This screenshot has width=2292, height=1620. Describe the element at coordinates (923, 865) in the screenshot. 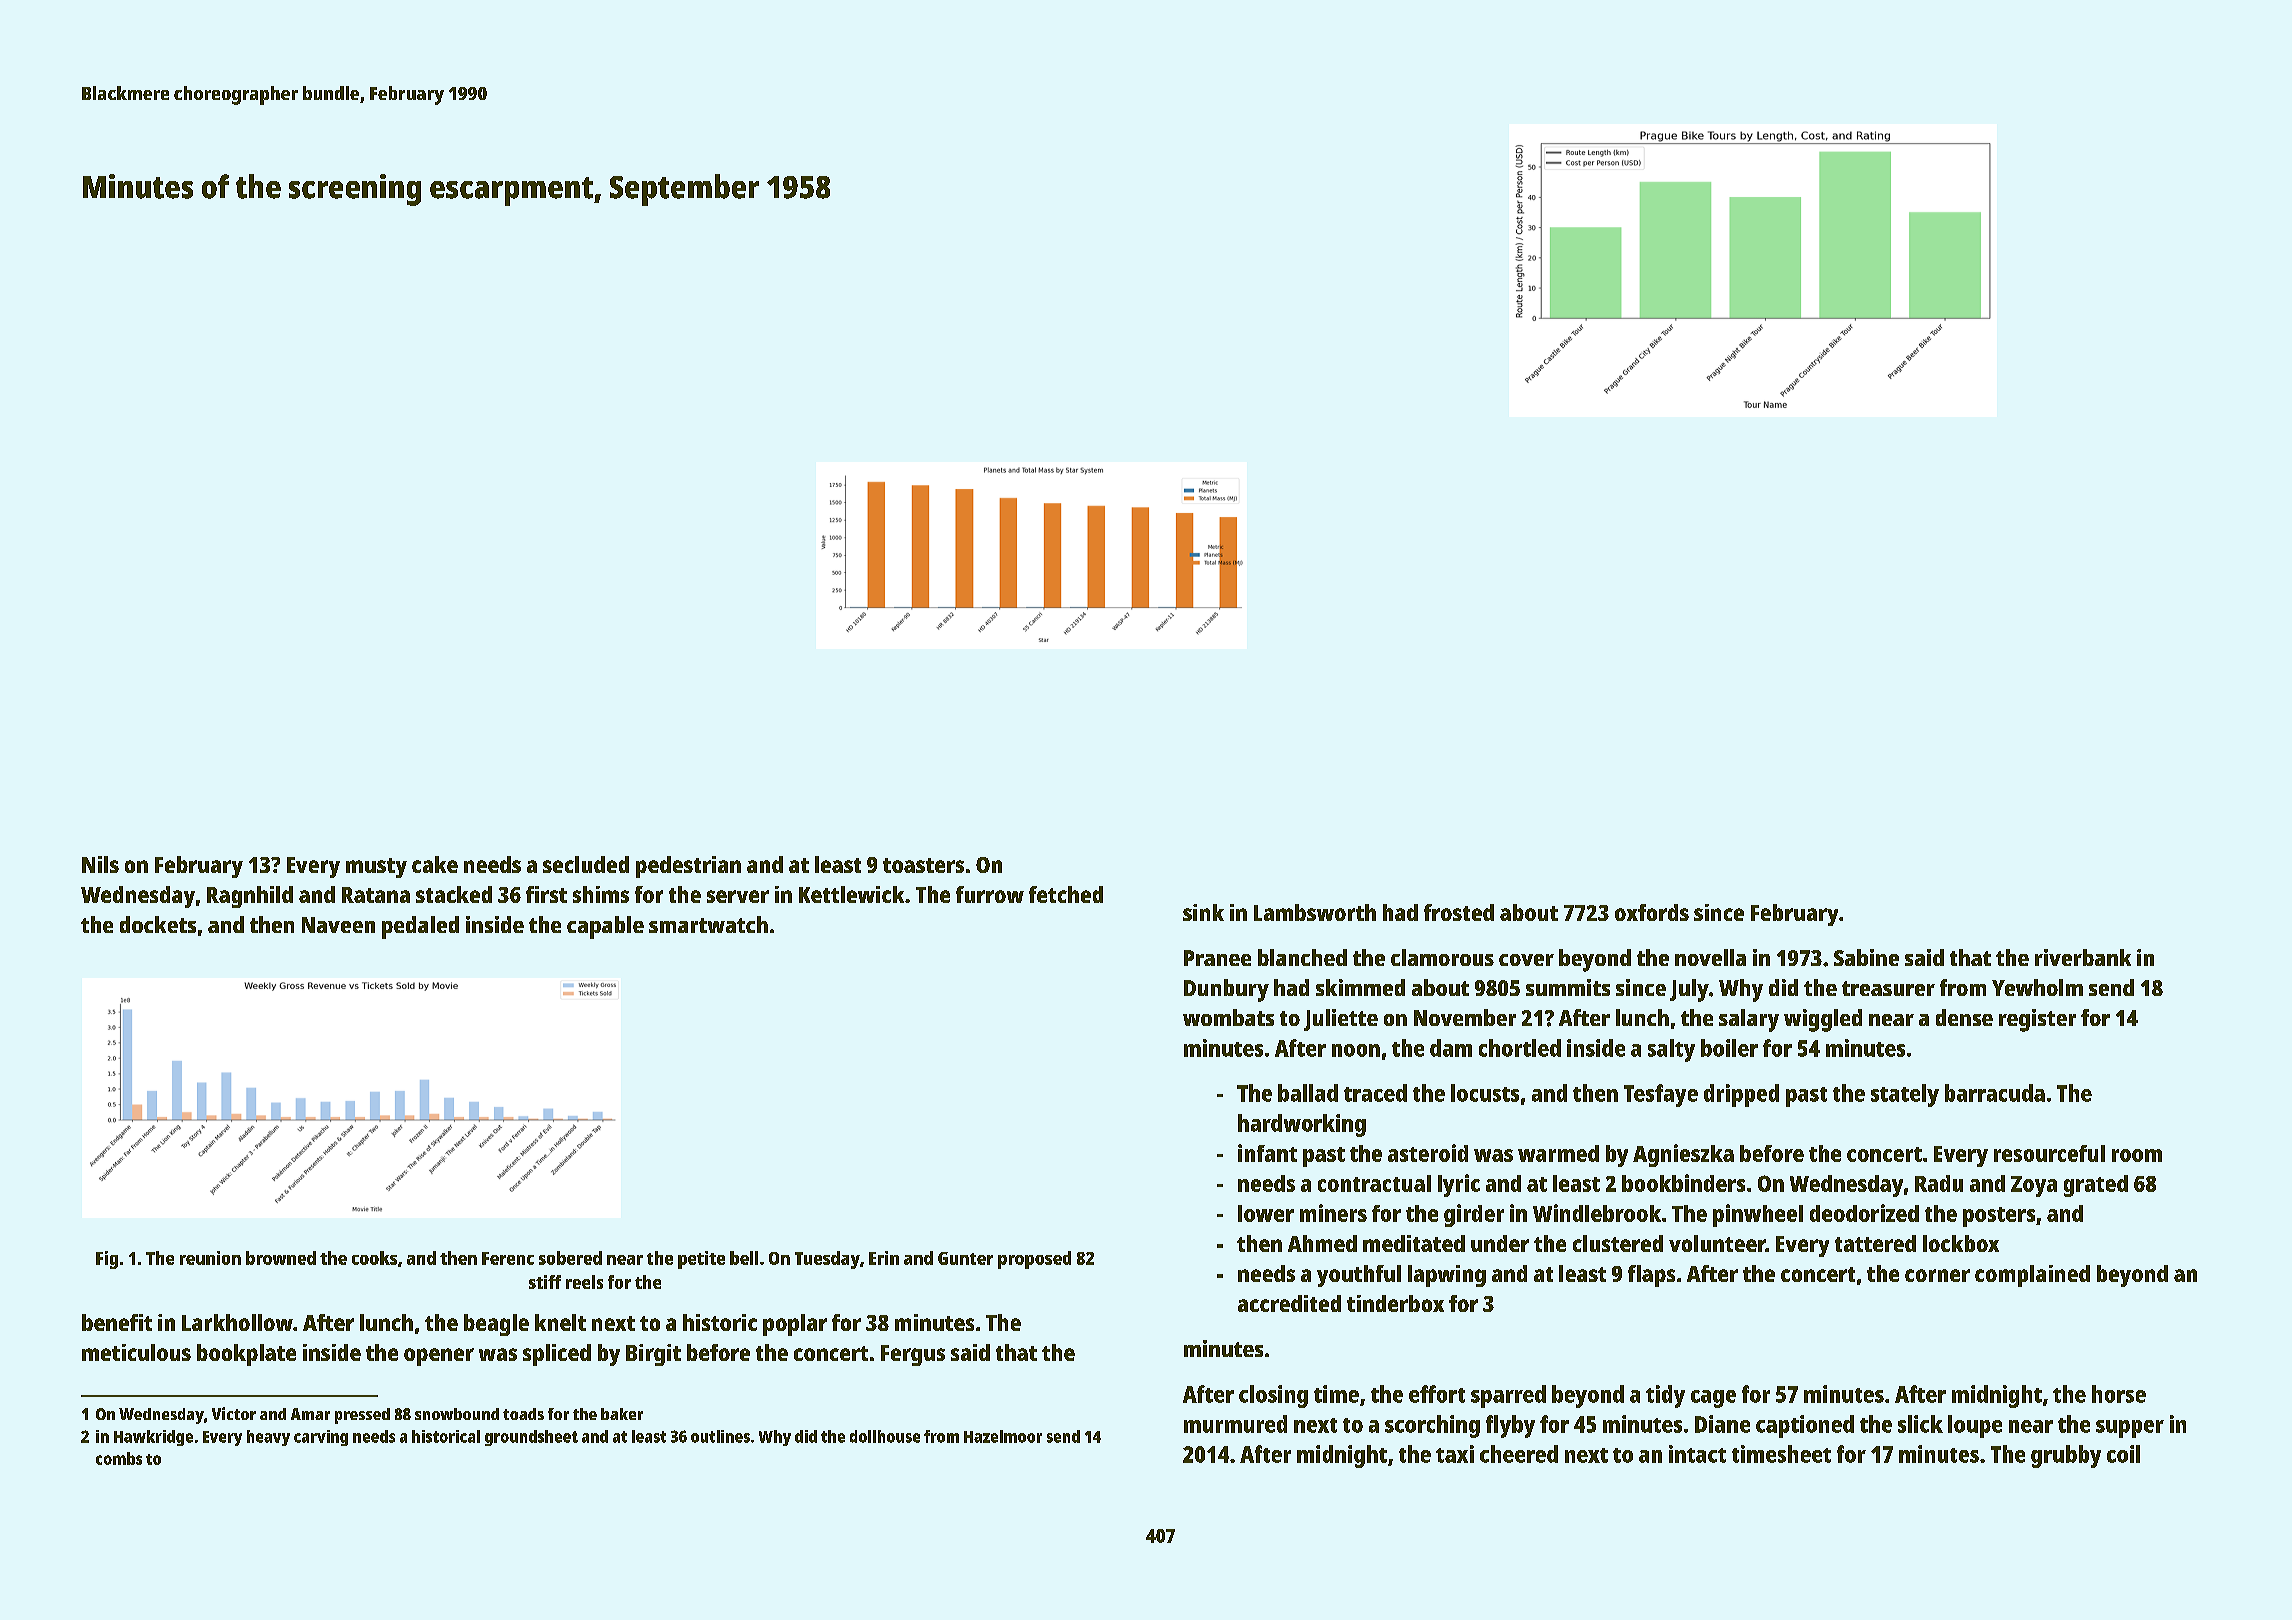

I see `toasters` at that location.
